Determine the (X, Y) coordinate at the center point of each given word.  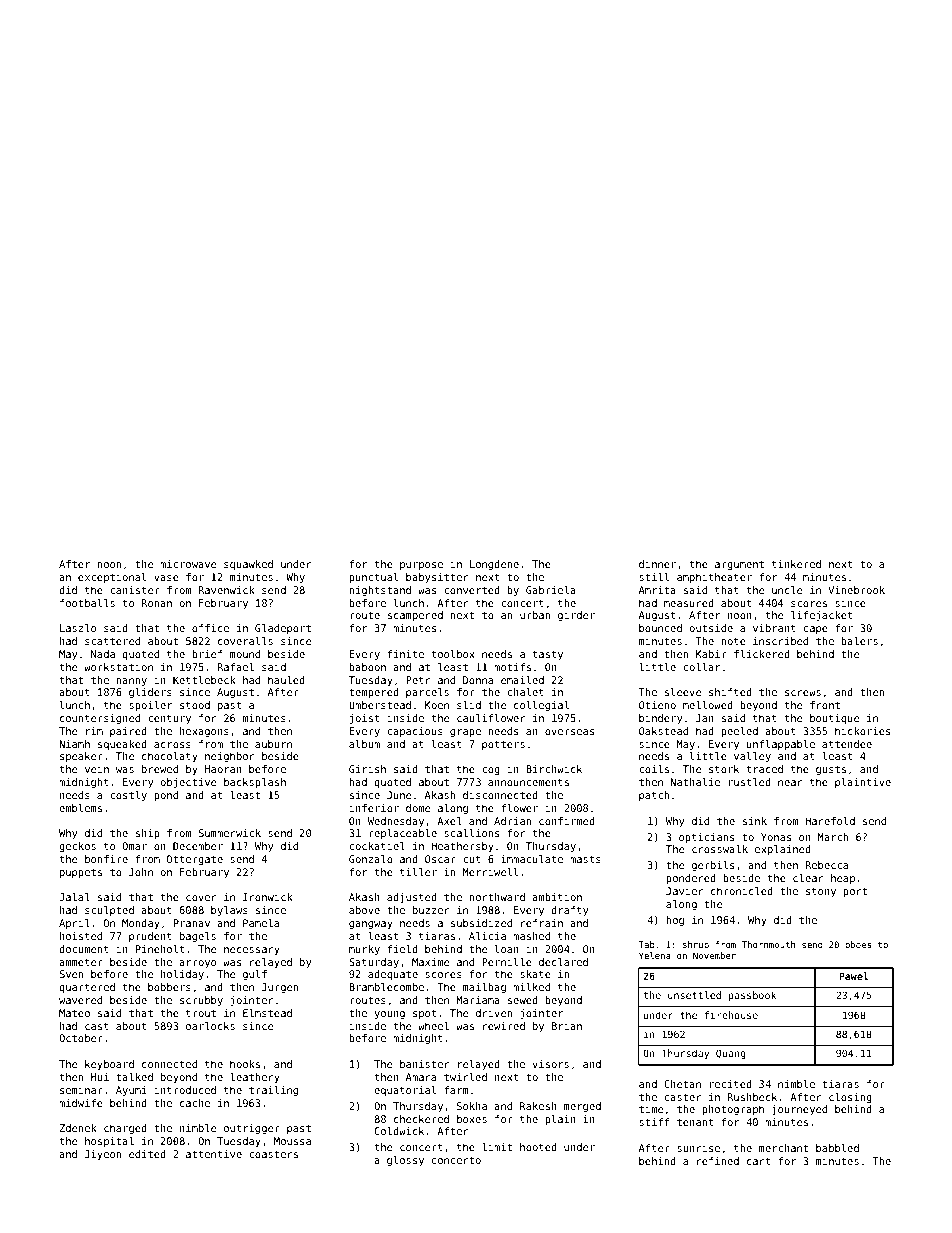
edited (147, 1154)
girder (576, 616)
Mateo (74, 1013)
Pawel (854, 976)
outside (711, 628)
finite (406, 654)
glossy (405, 1161)
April (74, 924)
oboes (858, 944)
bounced (660, 628)
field (403, 949)
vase (166, 578)
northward (497, 897)
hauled (286, 680)
